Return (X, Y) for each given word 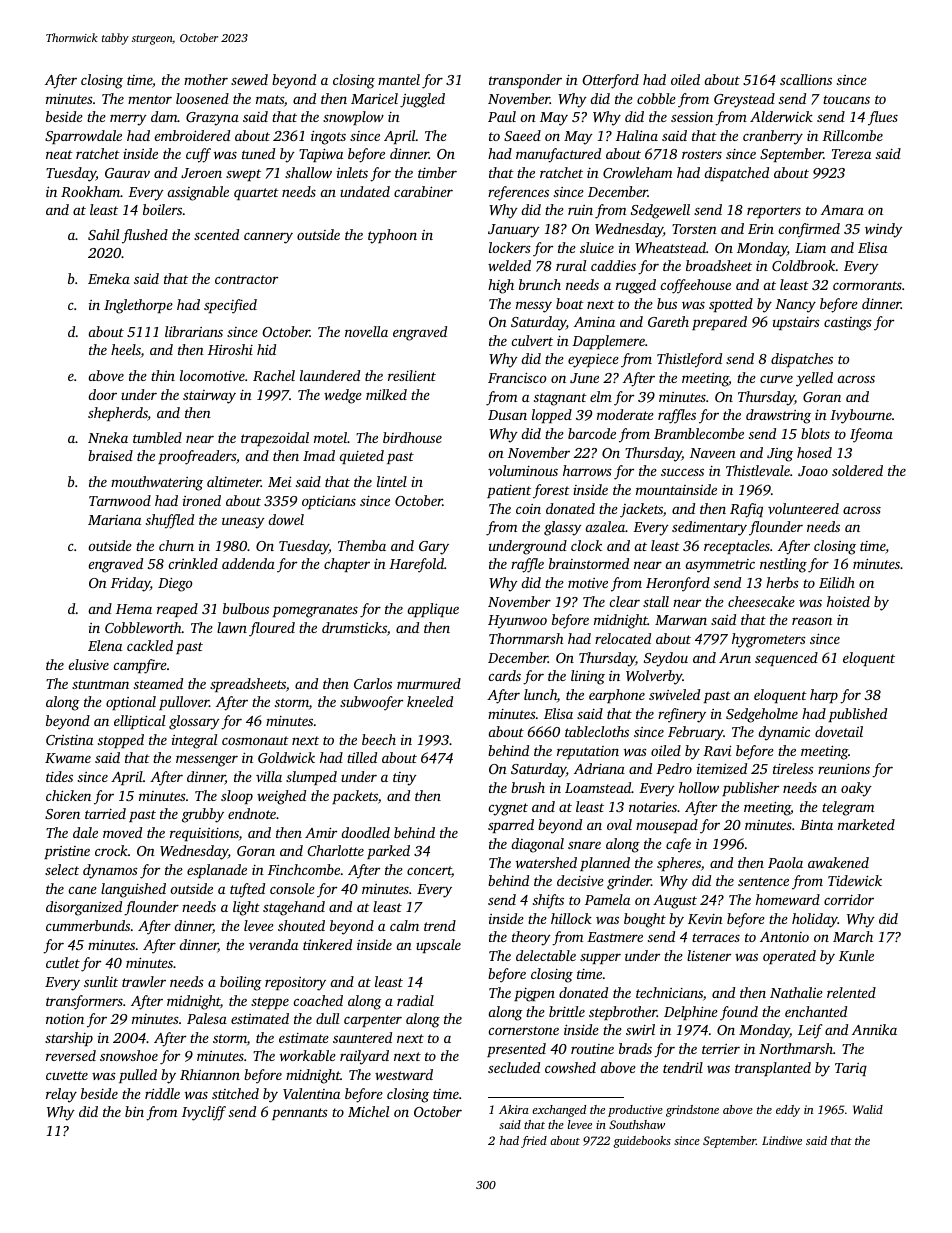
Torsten (694, 229)
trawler (144, 981)
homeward (788, 899)
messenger (207, 761)
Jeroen (201, 173)
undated (365, 191)
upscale (438, 946)
